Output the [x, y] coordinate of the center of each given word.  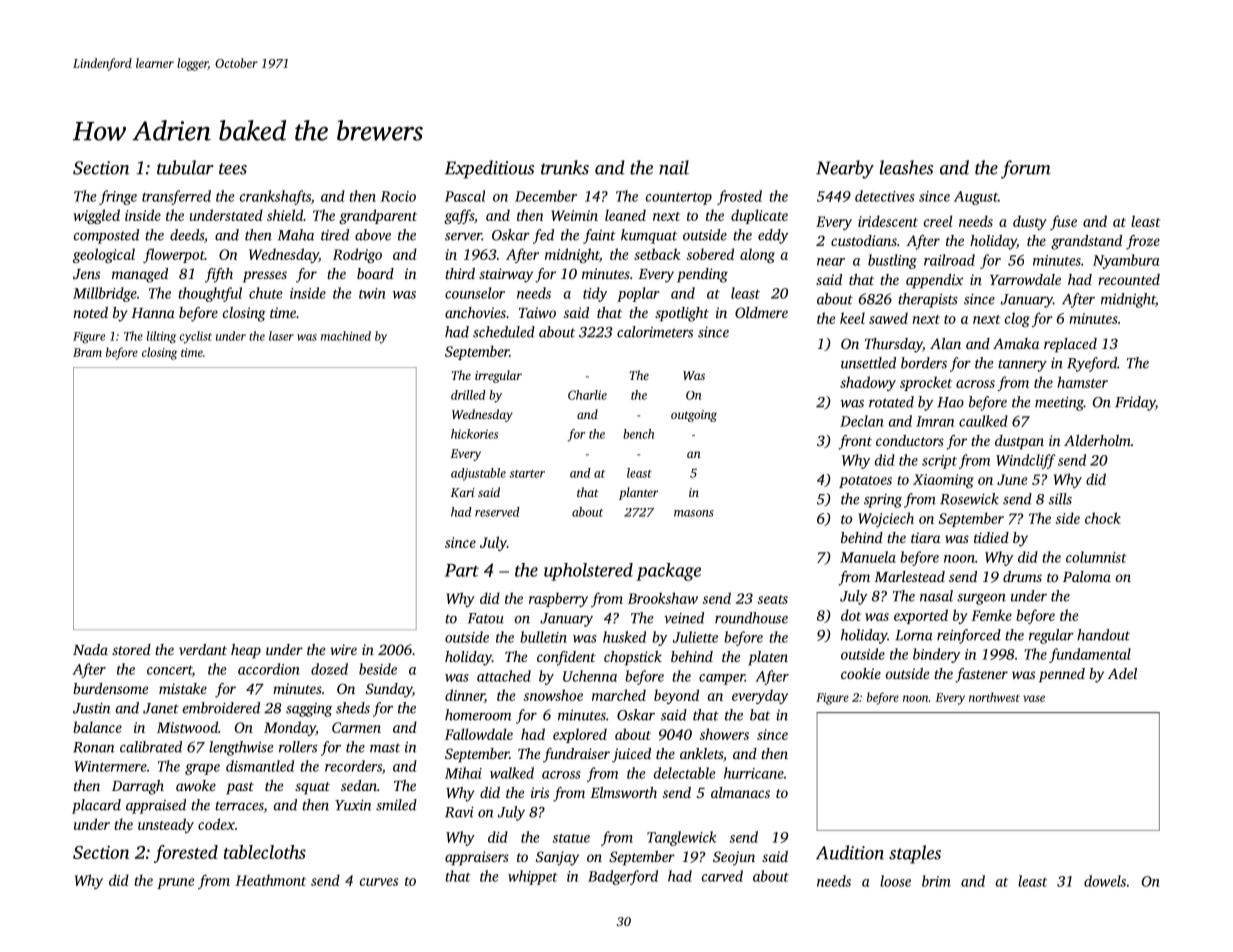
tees [233, 169]
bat [760, 715]
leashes [906, 167]
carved [722, 876]
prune [175, 883]
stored [131, 649]
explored [580, 735]
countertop [679, 198]
